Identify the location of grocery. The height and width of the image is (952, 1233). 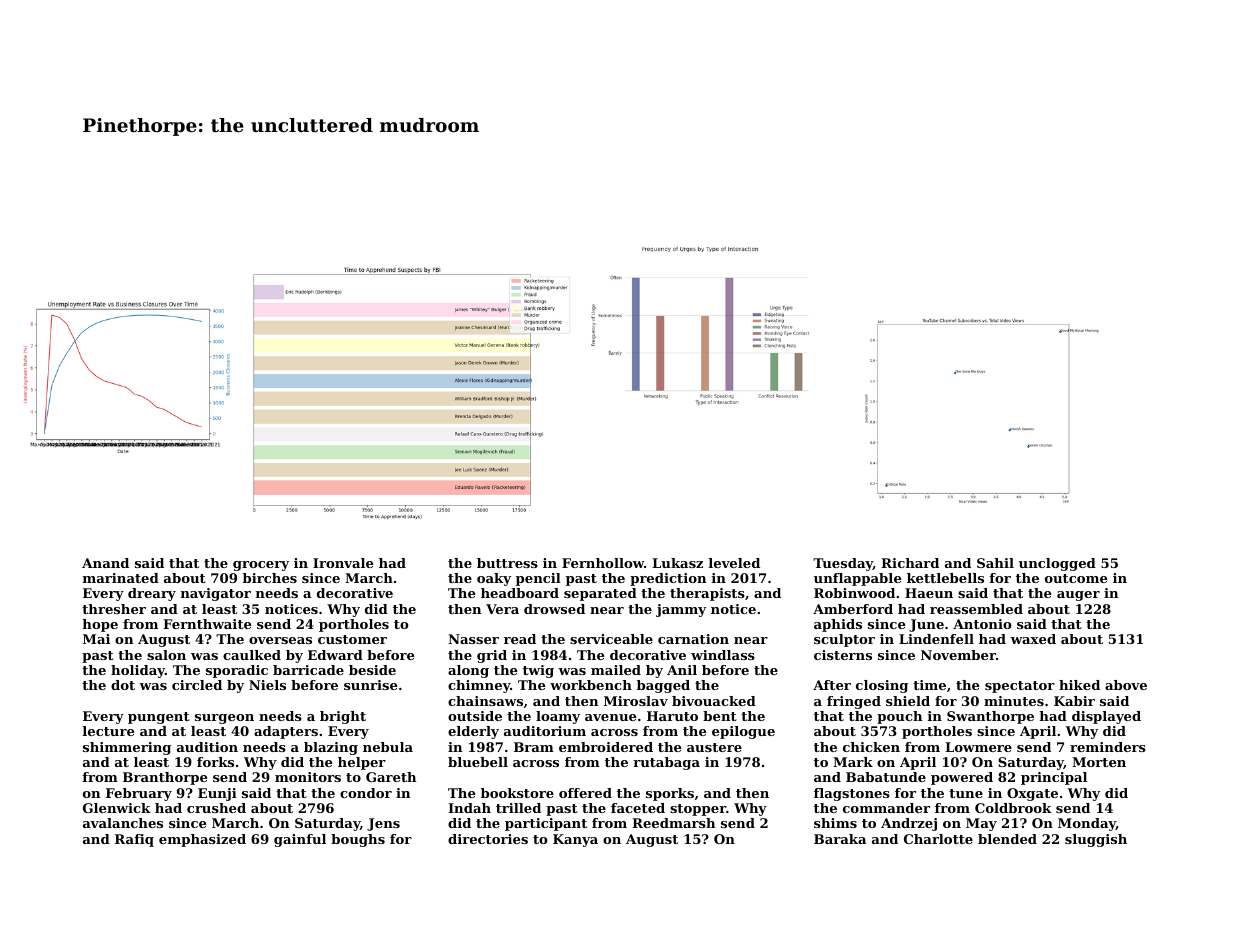
(261, 566).
